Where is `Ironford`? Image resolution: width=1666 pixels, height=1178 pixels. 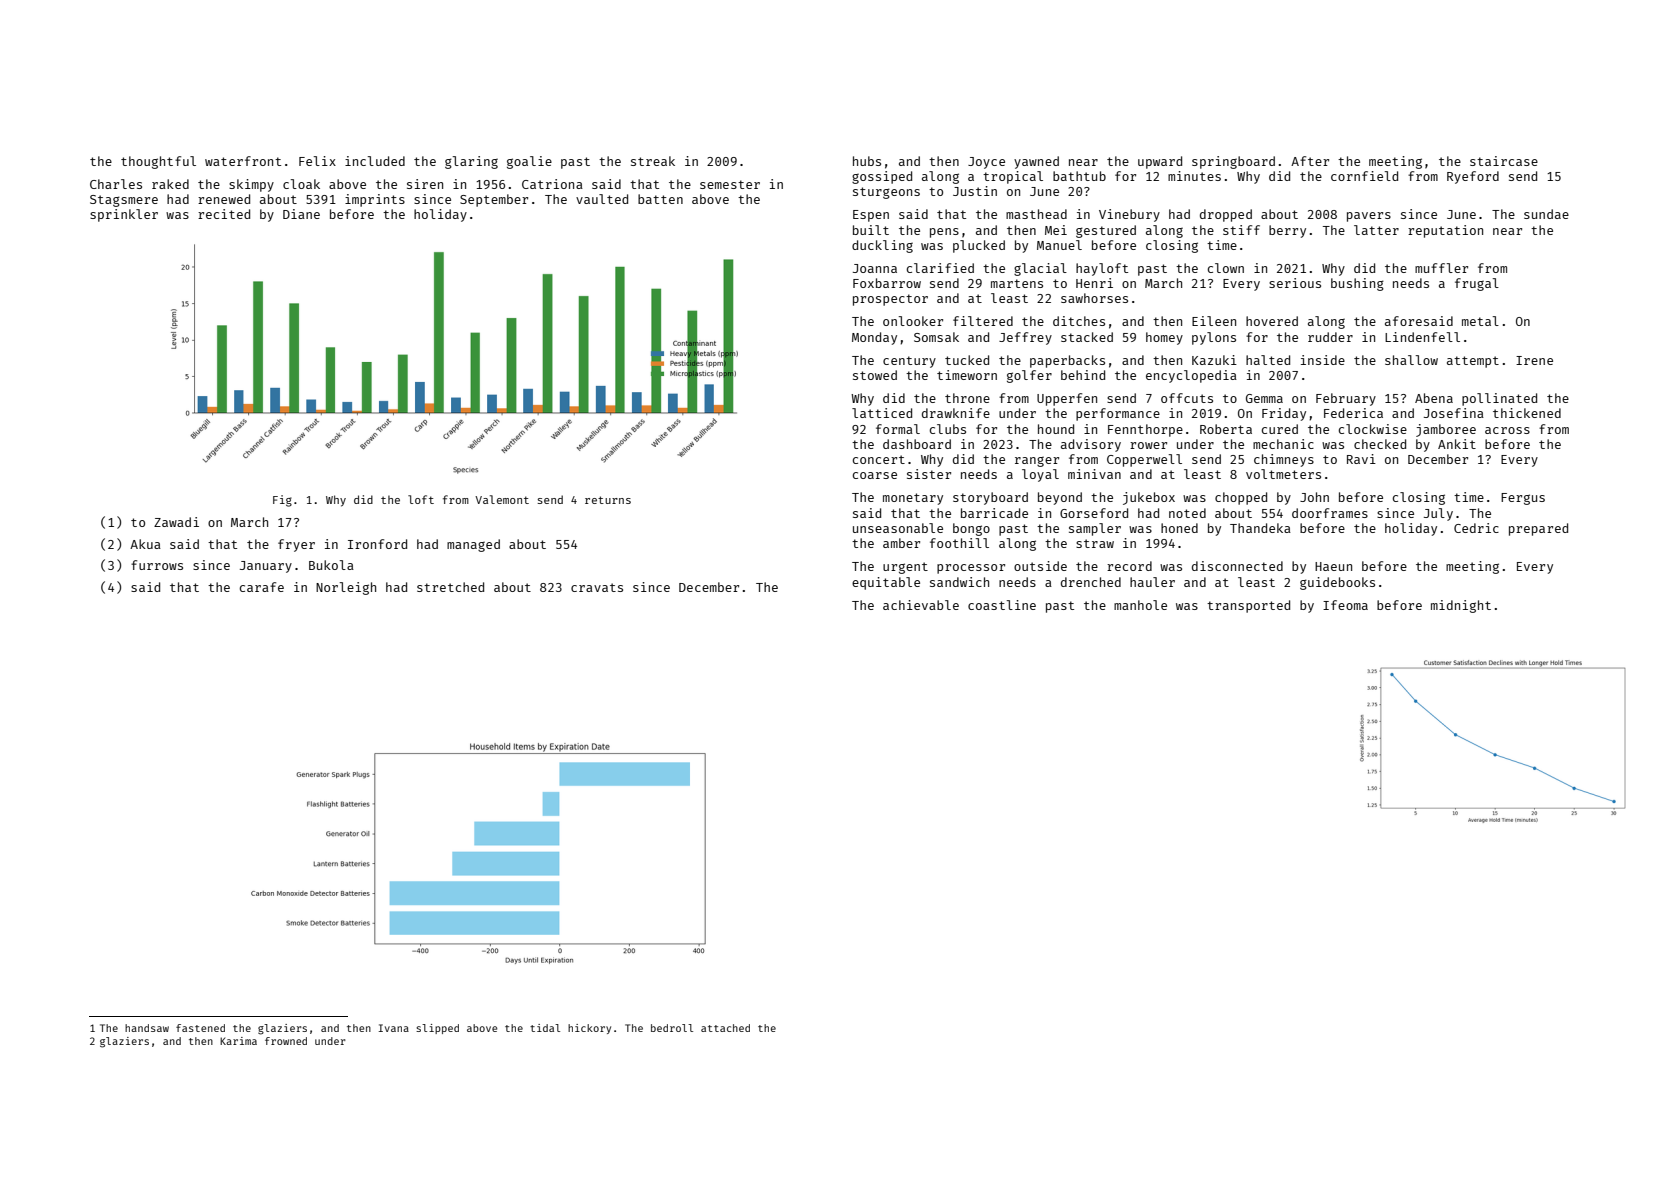 Ironford is located at coordinates (377, 544).
